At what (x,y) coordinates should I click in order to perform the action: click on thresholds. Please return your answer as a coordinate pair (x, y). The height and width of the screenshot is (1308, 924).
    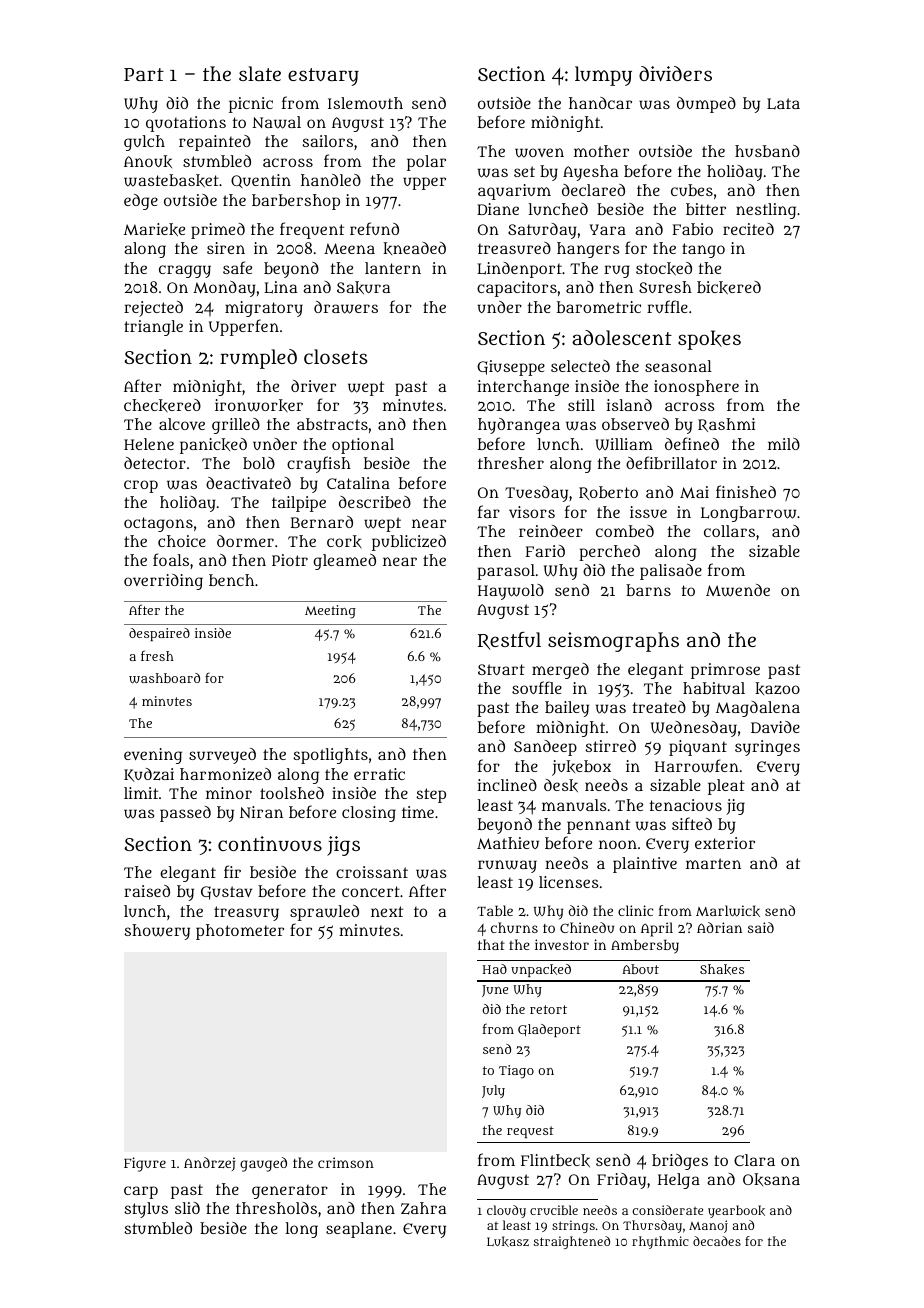
    Looking at the image, I should click on (276, 1208).
